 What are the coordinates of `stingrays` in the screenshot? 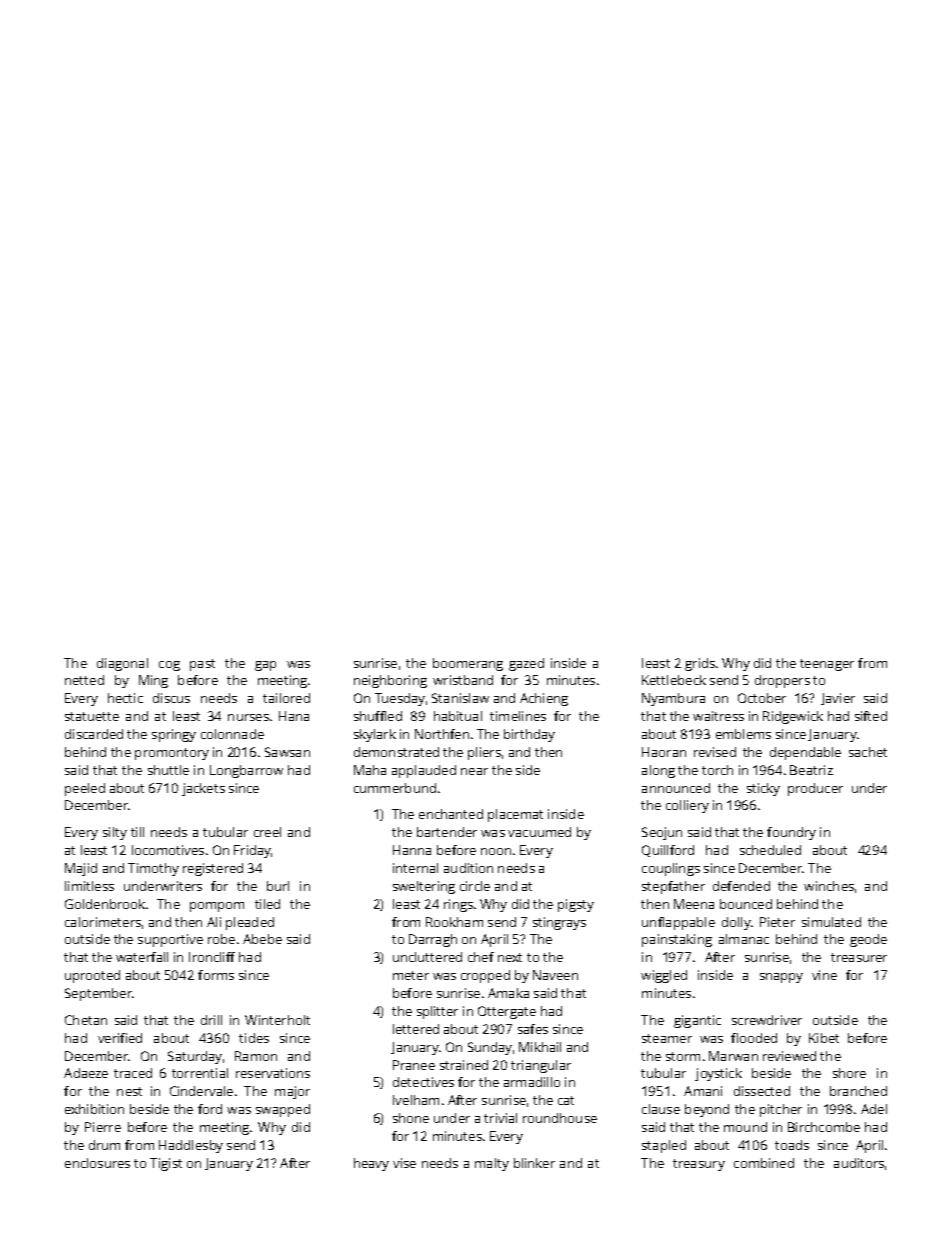 It's located at (559, 923).
